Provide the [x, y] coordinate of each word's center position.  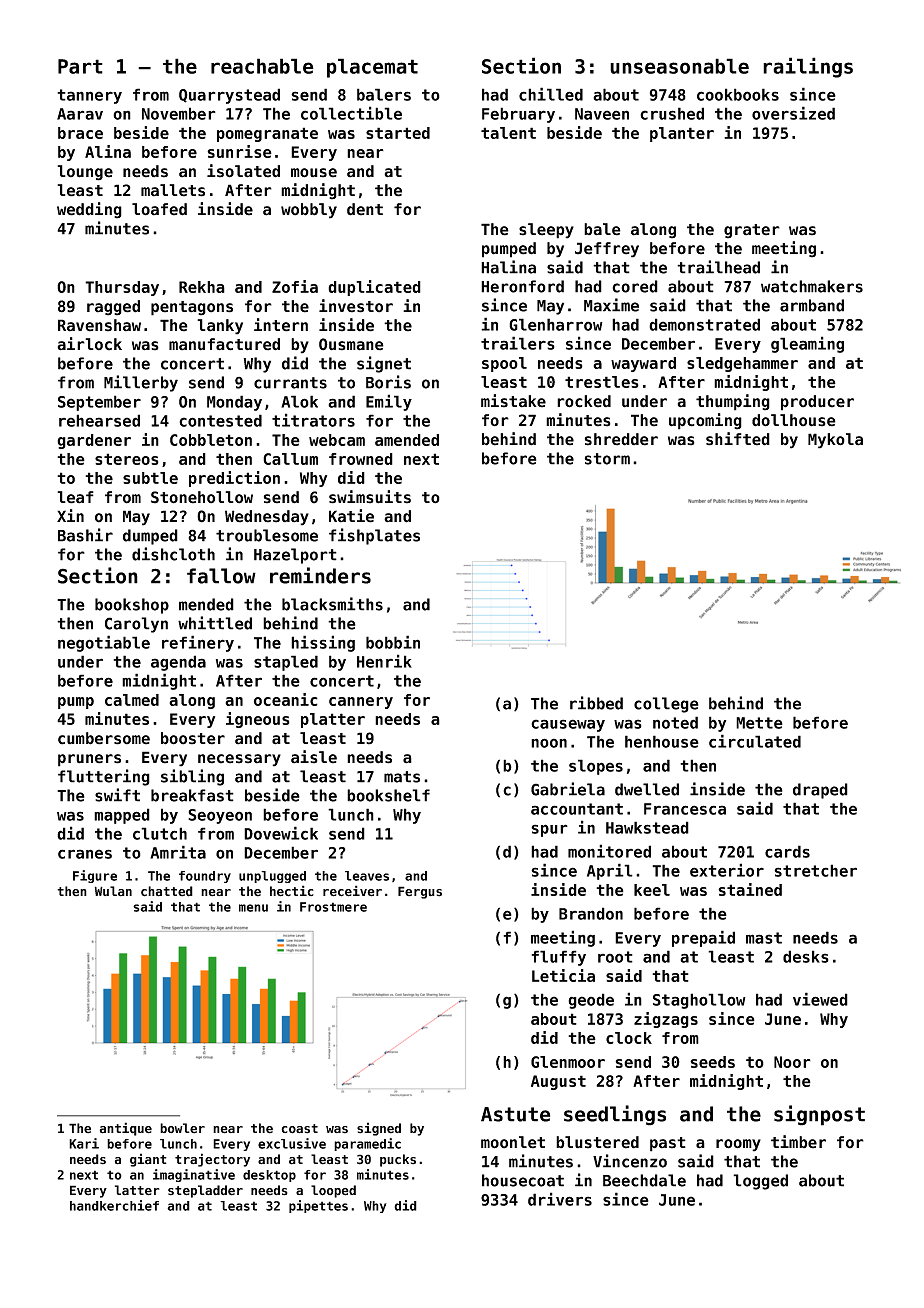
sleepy [546, 231]
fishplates [374, 536]
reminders [320, 575]
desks [806, 956]
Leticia [563, 975]
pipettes [318, 1206]
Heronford [522, 286]
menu [253, 908]
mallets [173, 190]
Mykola [835, 441]
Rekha [202, 287]
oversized [793, 113]
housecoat [523, 1180]
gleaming [807, 344]
